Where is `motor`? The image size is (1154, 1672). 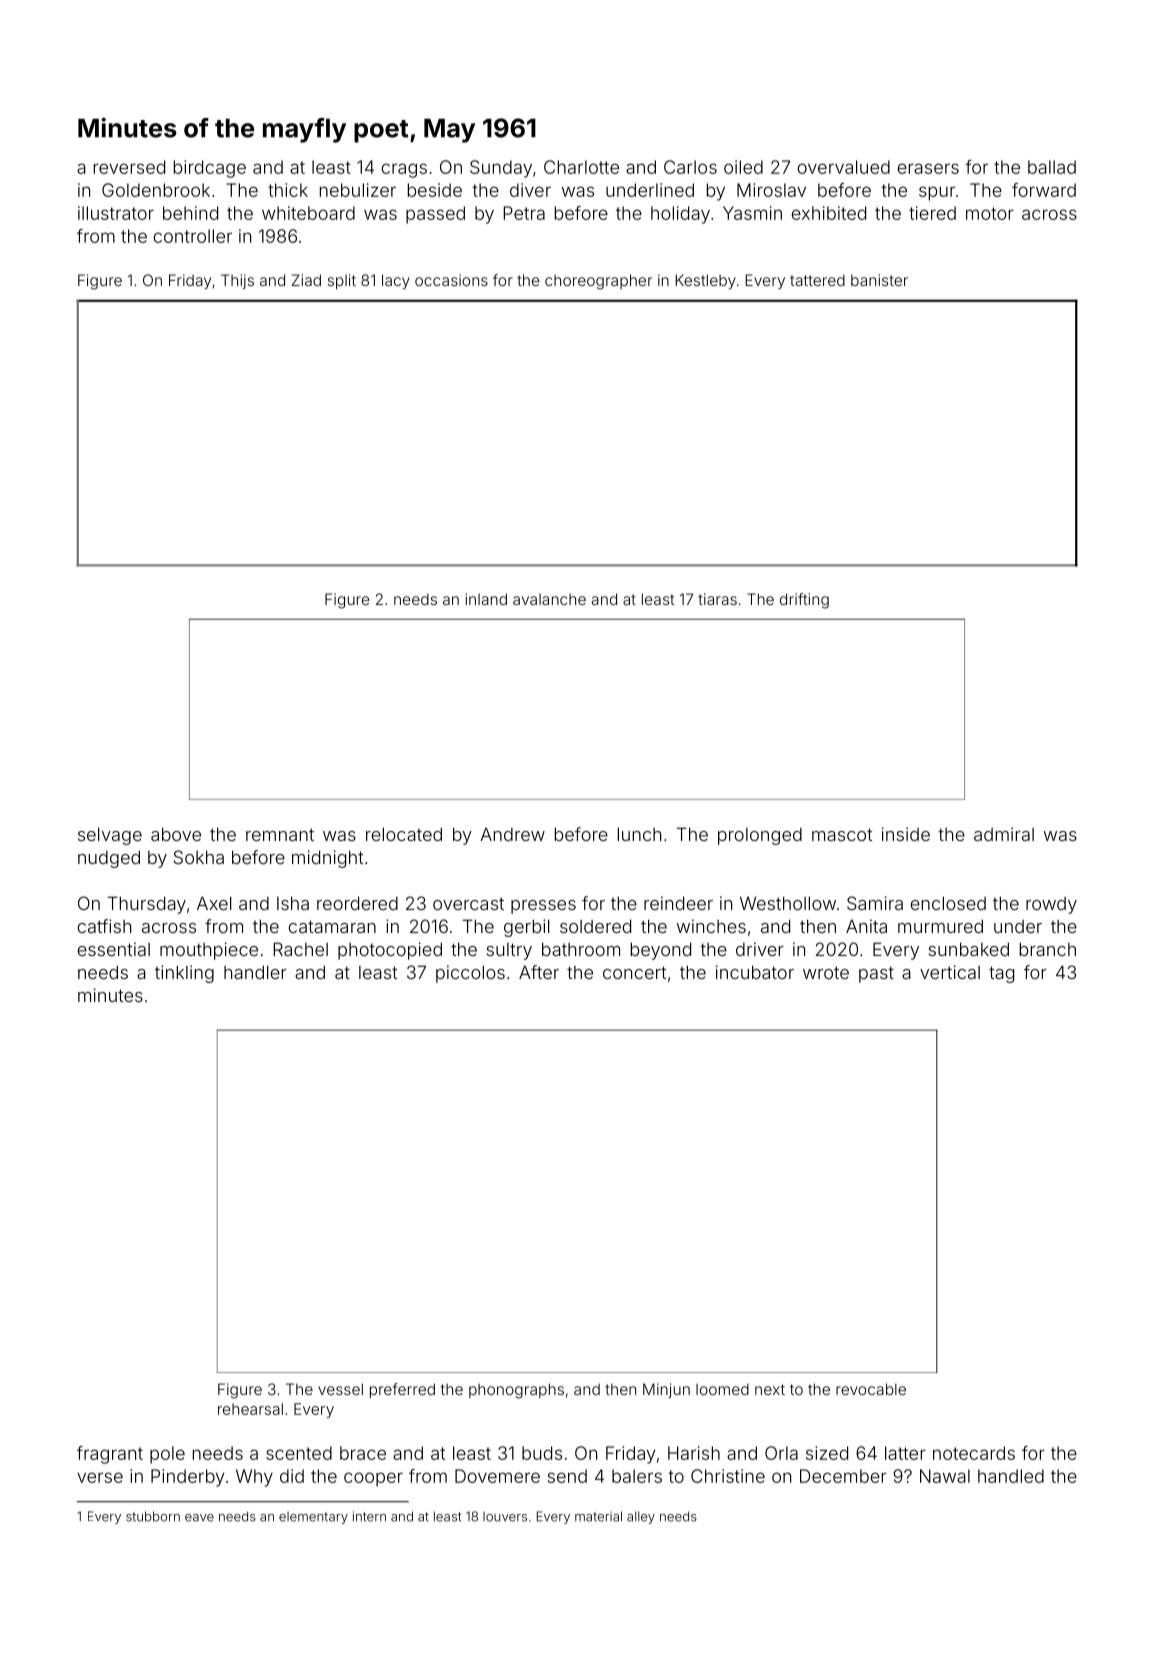 motor is located at coordinates (990, 213).
